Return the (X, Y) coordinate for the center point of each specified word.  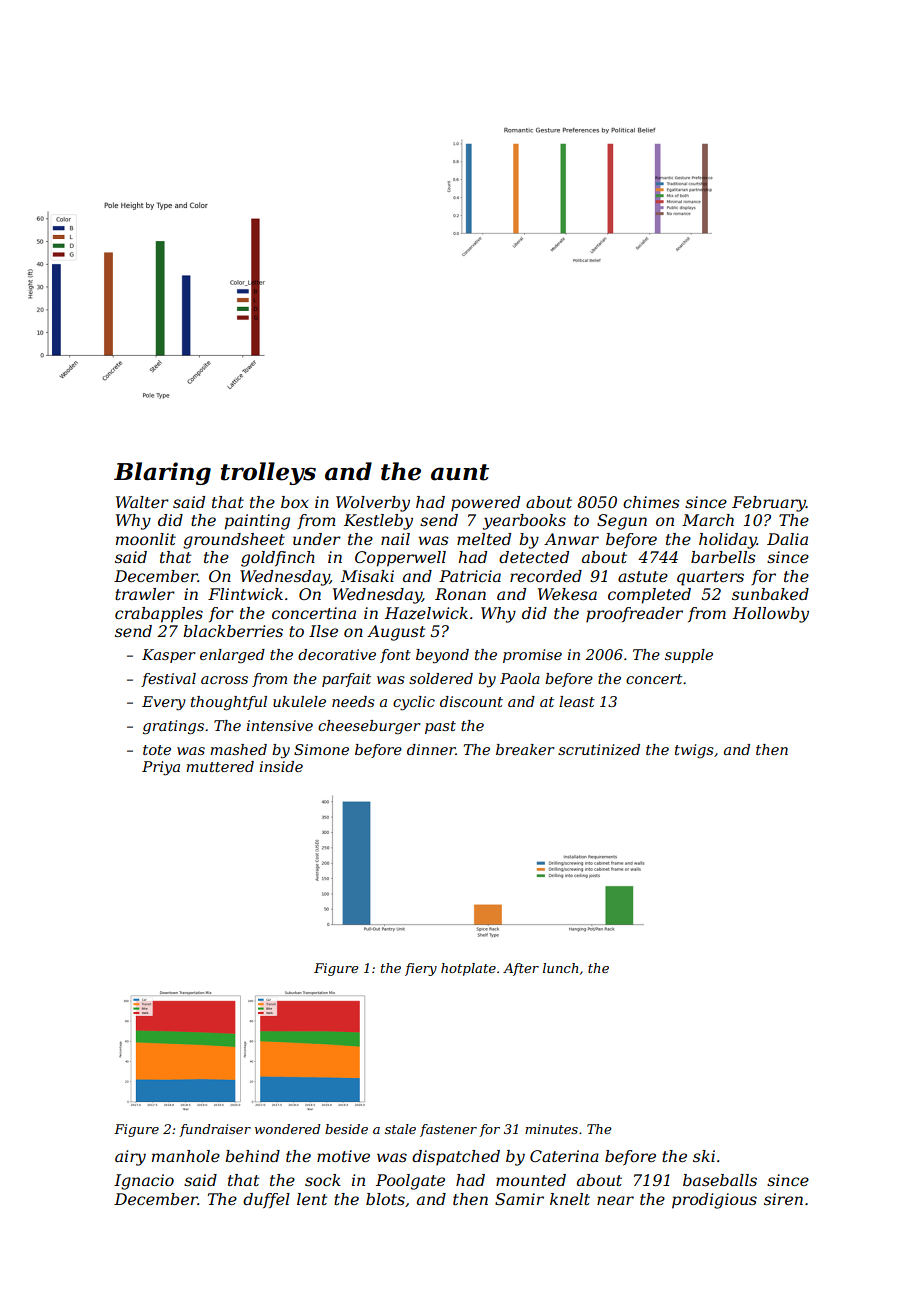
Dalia (787, 539)
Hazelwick (426, 613)
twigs (694, 751)
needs (353, 701)
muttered (220, 766)
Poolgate (410, 1182)
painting (257, 522)
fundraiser (215, 1130)
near (615, 1200)
